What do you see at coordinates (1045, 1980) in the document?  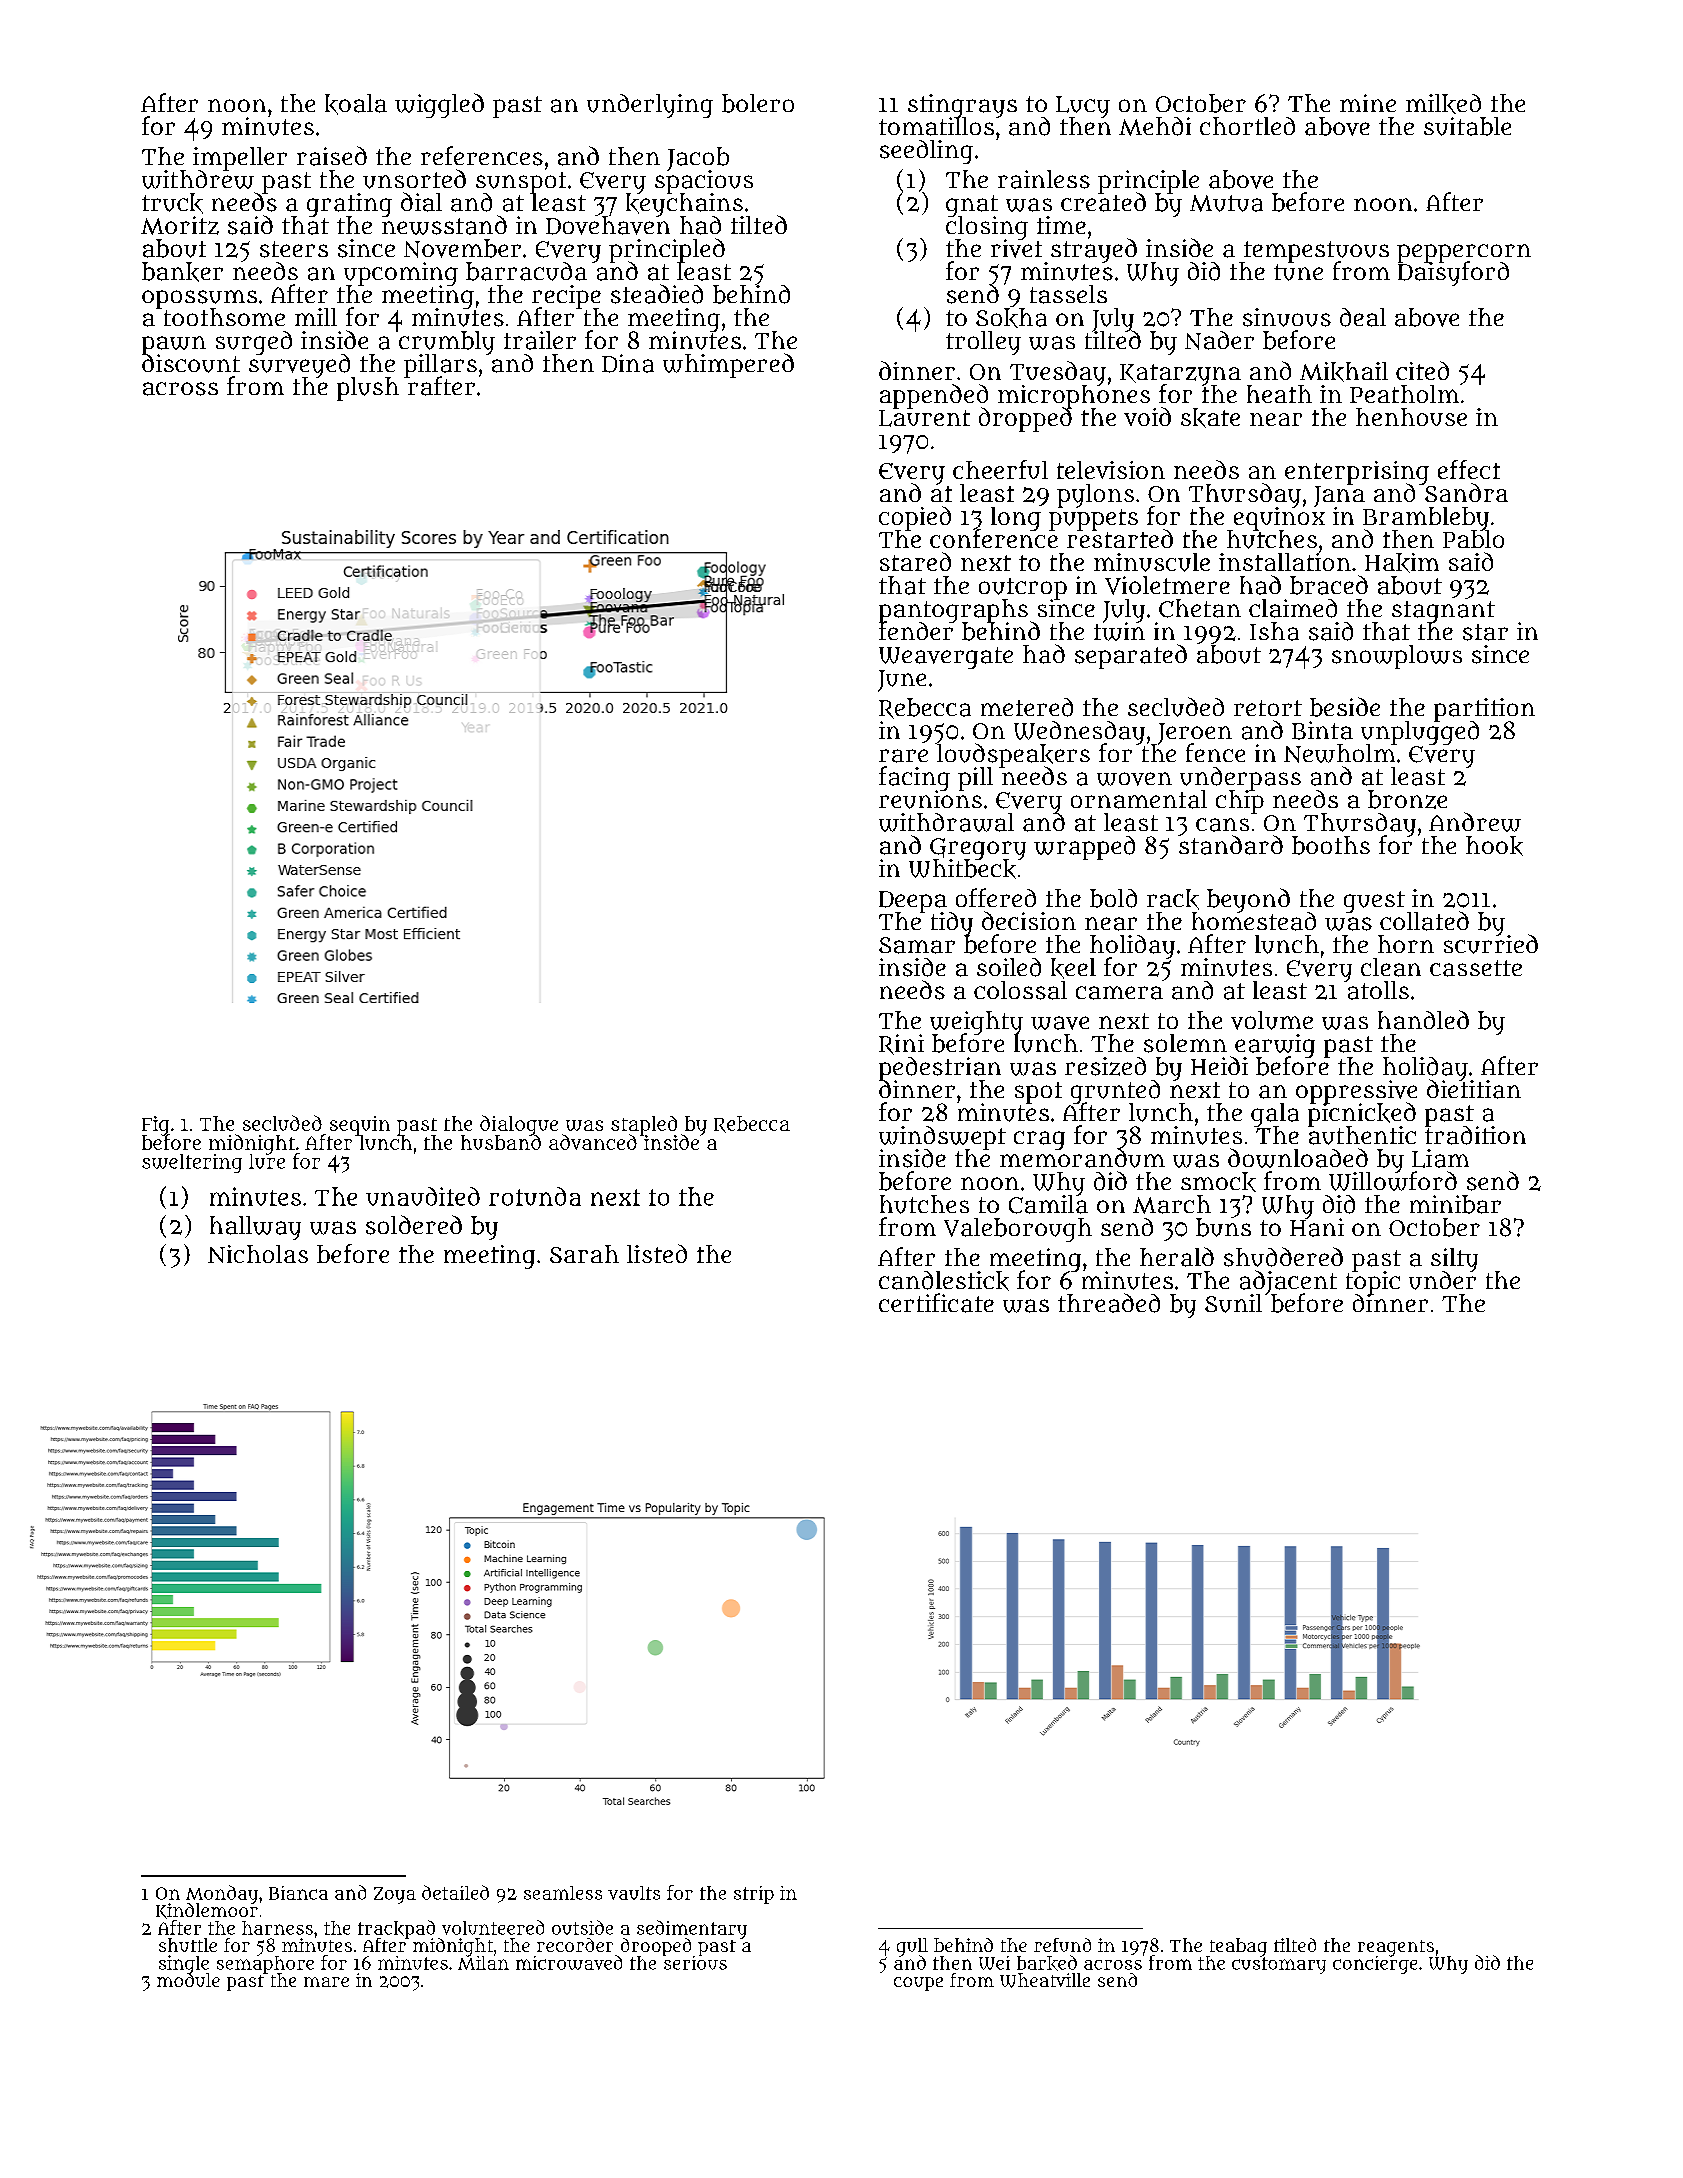 I see `Wheatville` at bounding box center [1045, 1980].
